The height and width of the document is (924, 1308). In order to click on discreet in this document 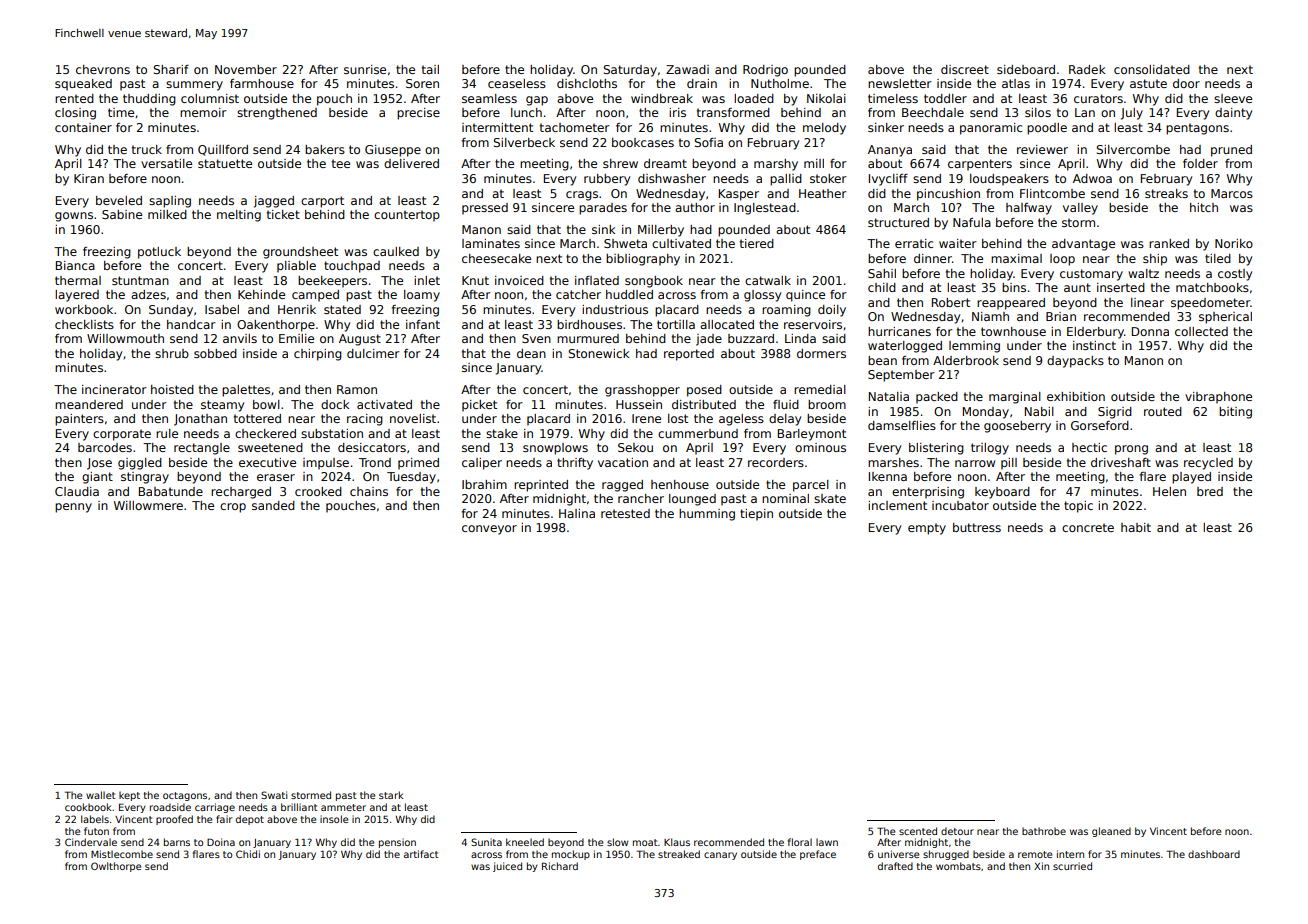, I will do `click(965, 69)`.
